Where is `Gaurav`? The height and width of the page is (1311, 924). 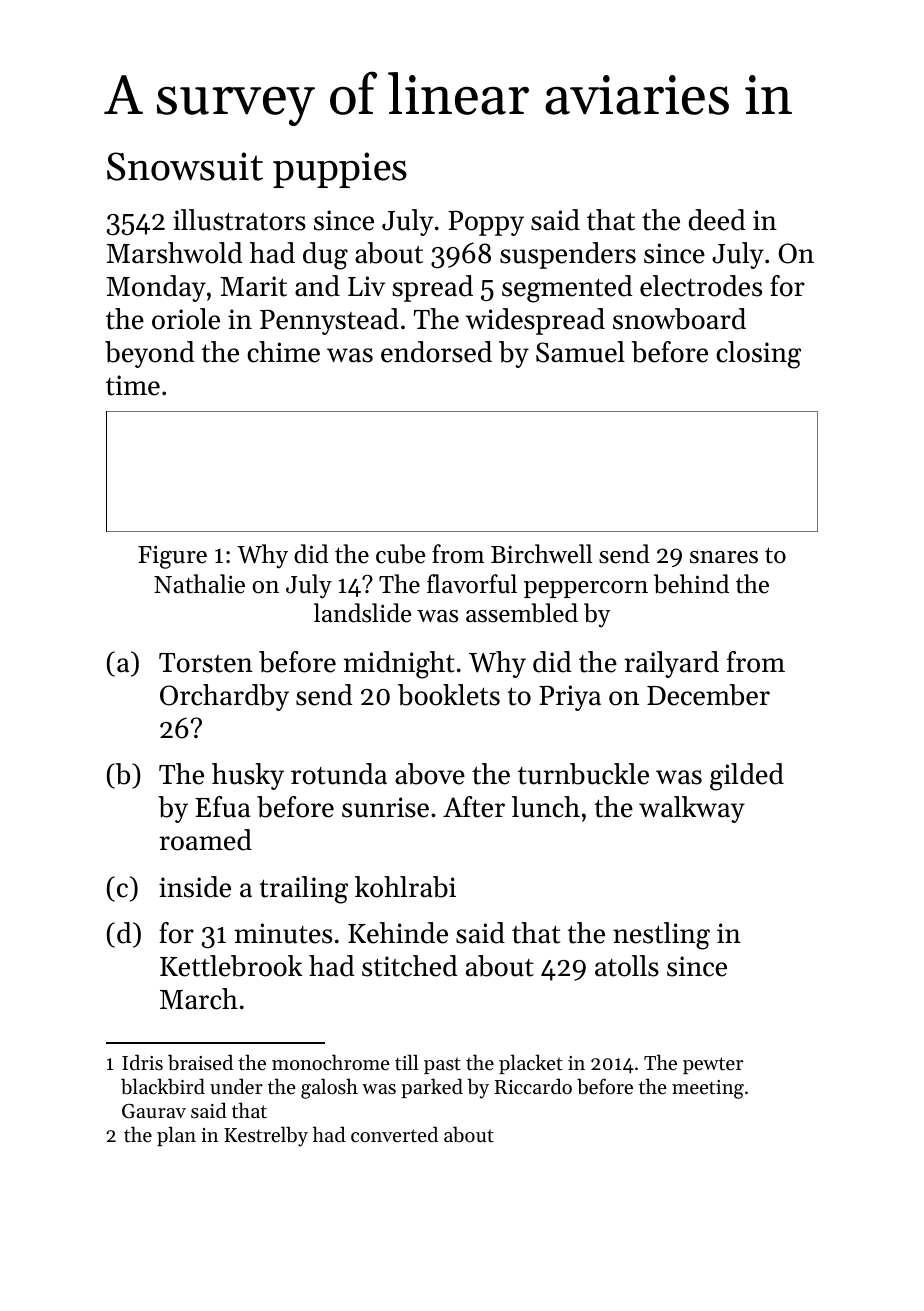
Gaurav is located at coordinates (154, 1111).
